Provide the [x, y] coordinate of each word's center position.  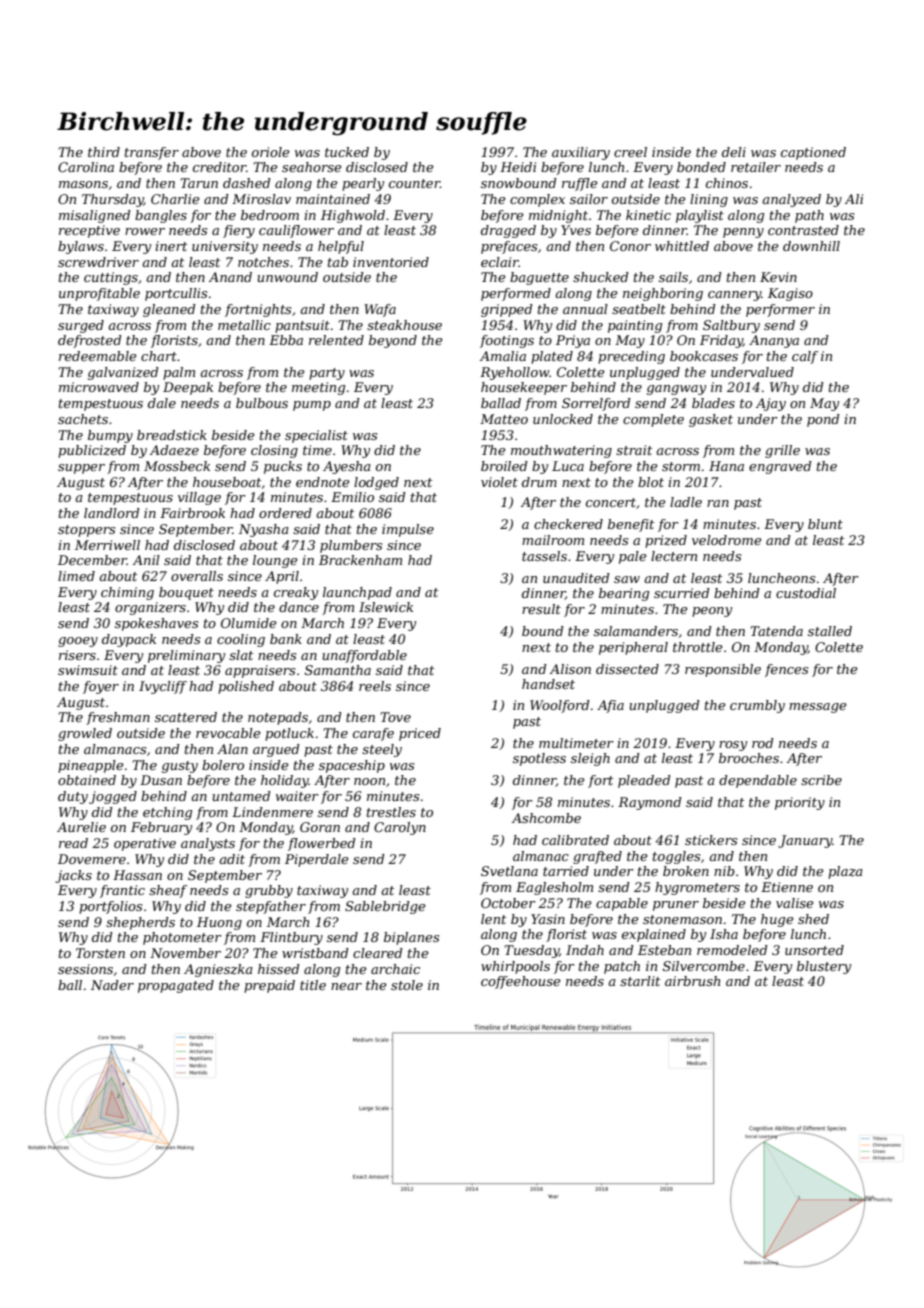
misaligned [95, 216]
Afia [610, 706]
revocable [228, 733]
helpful [341, 247]
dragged [508, 231]
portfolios [110, 907]
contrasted [803, 230]
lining [709, 200]
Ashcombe [546, 818]
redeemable [98, 356]
